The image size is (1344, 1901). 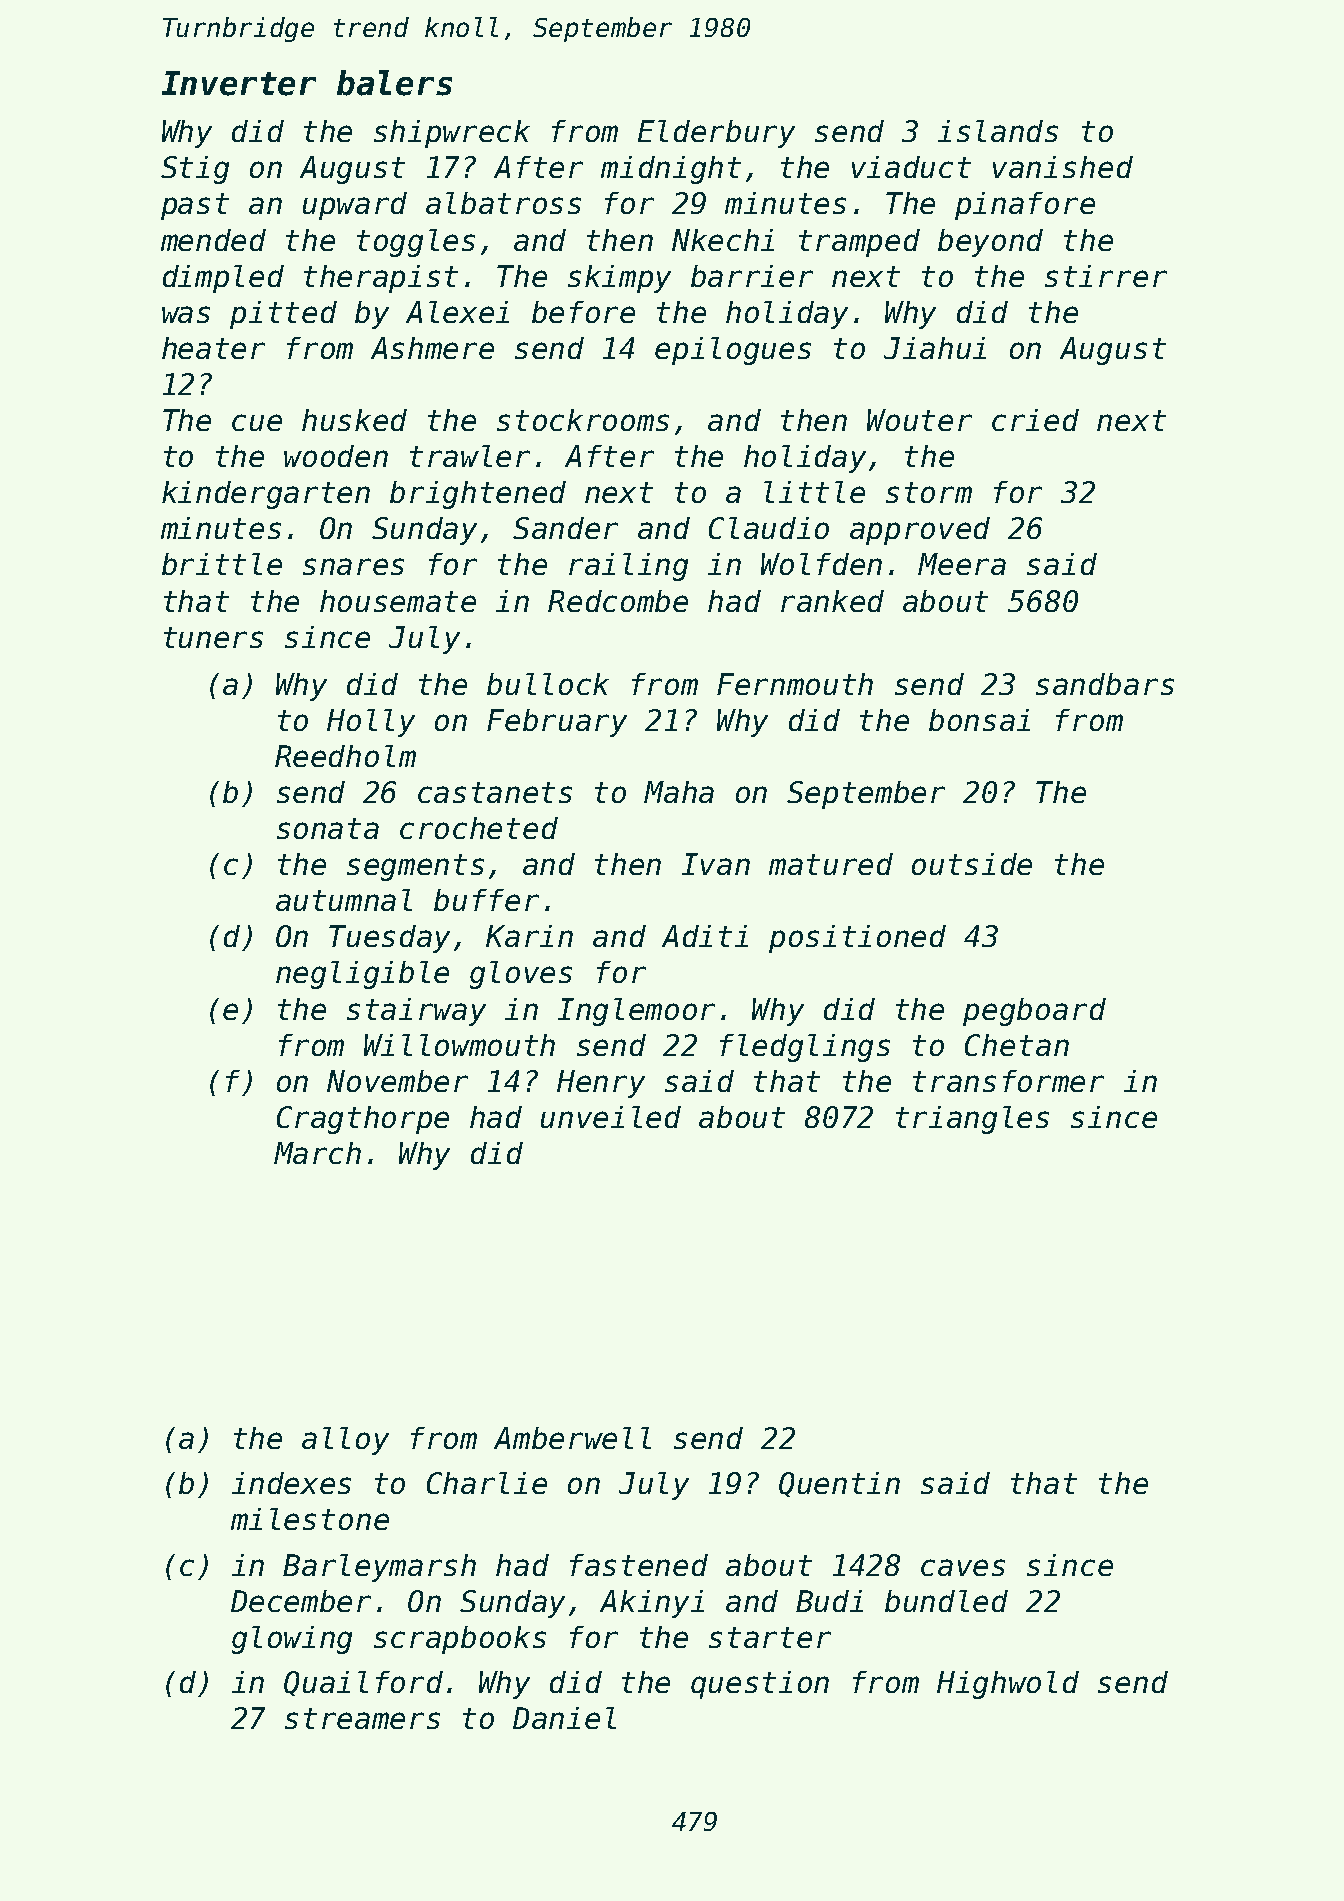 What do you see at coordinates (618, 601) in the document?
I see `Redcombe` at bounding box center [618, 601].
